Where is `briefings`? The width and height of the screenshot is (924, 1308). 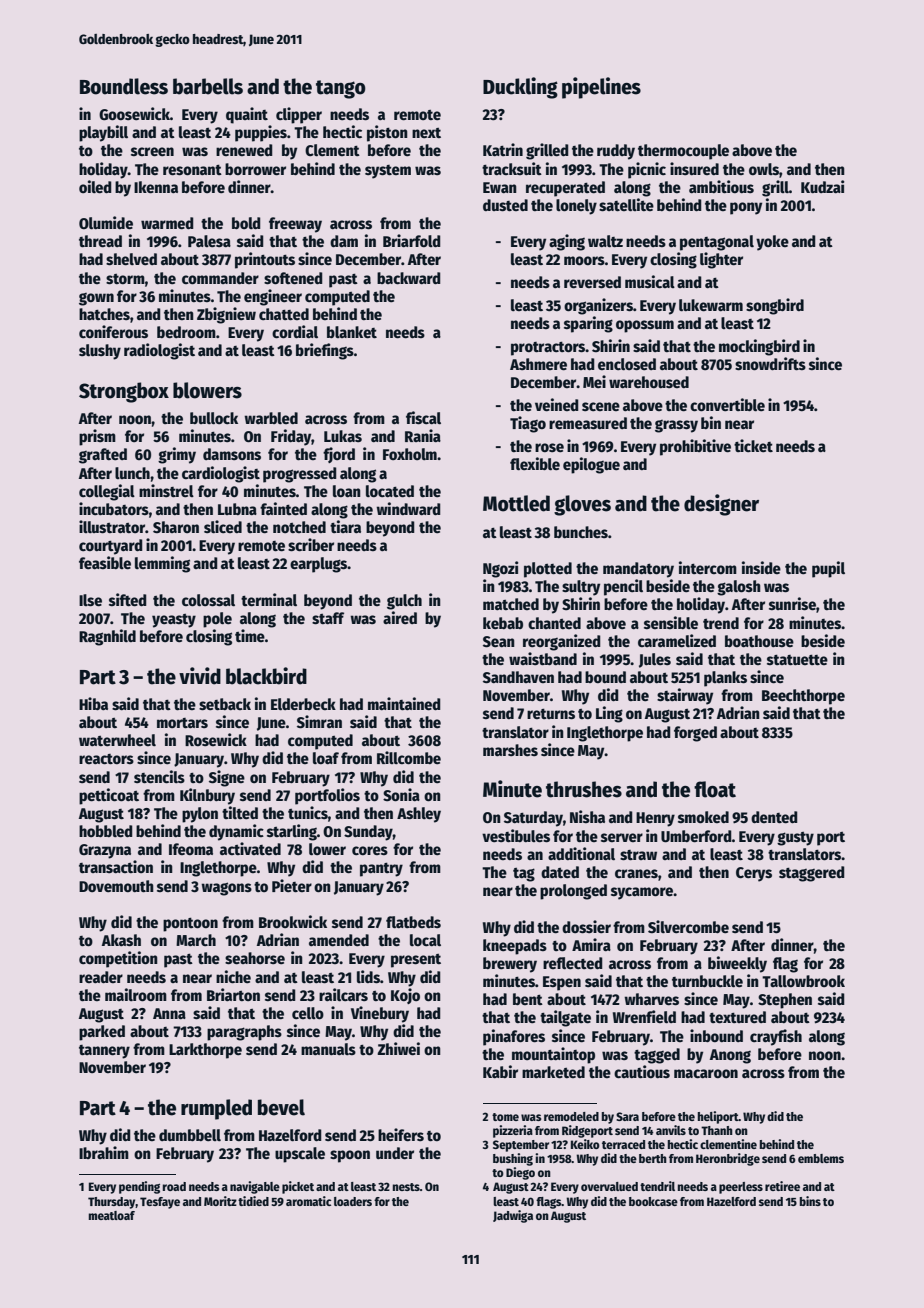
briefings is located at coordinates (325, 351).
